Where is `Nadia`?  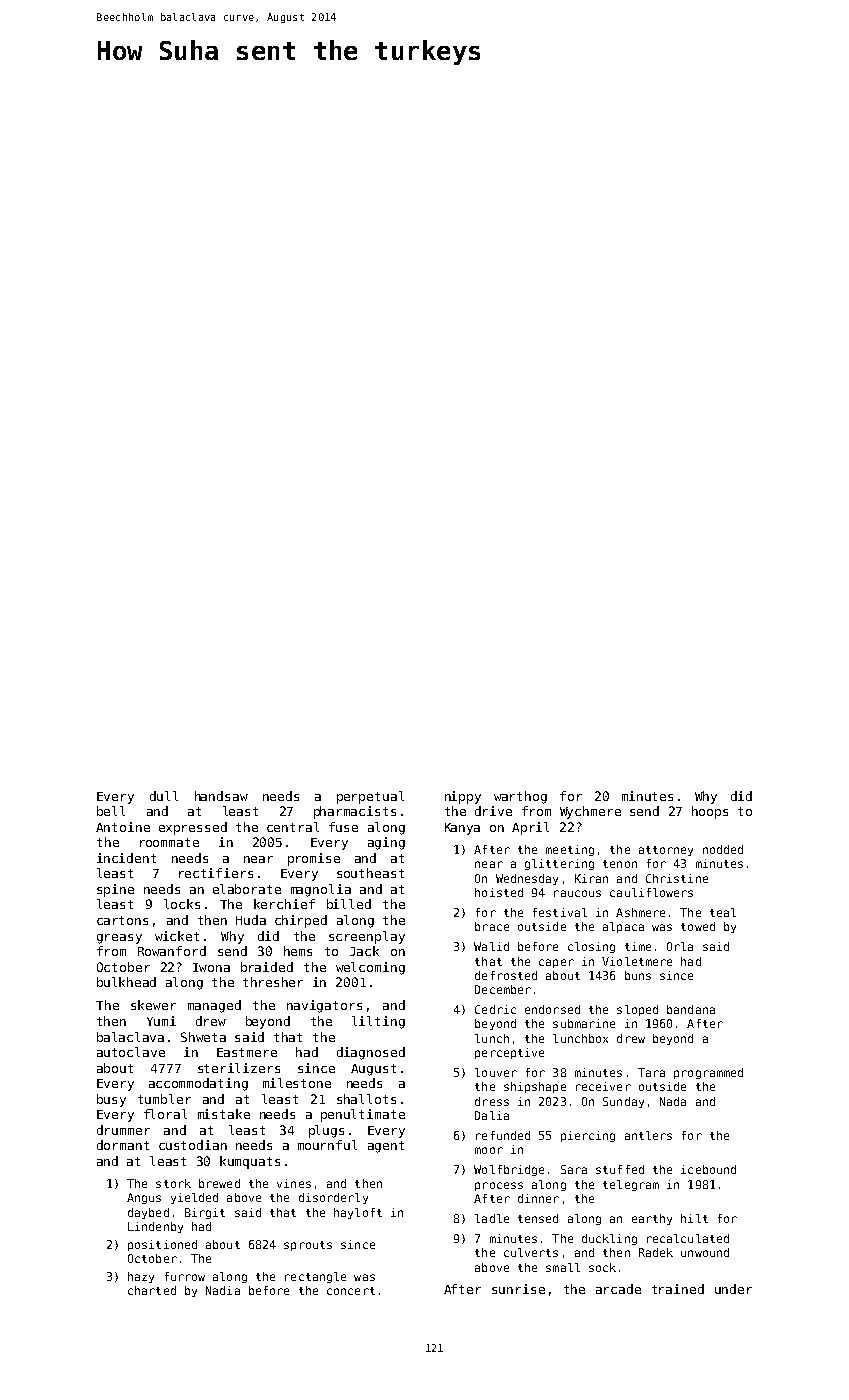
Nadia is located at coordinates (223, 1290).
